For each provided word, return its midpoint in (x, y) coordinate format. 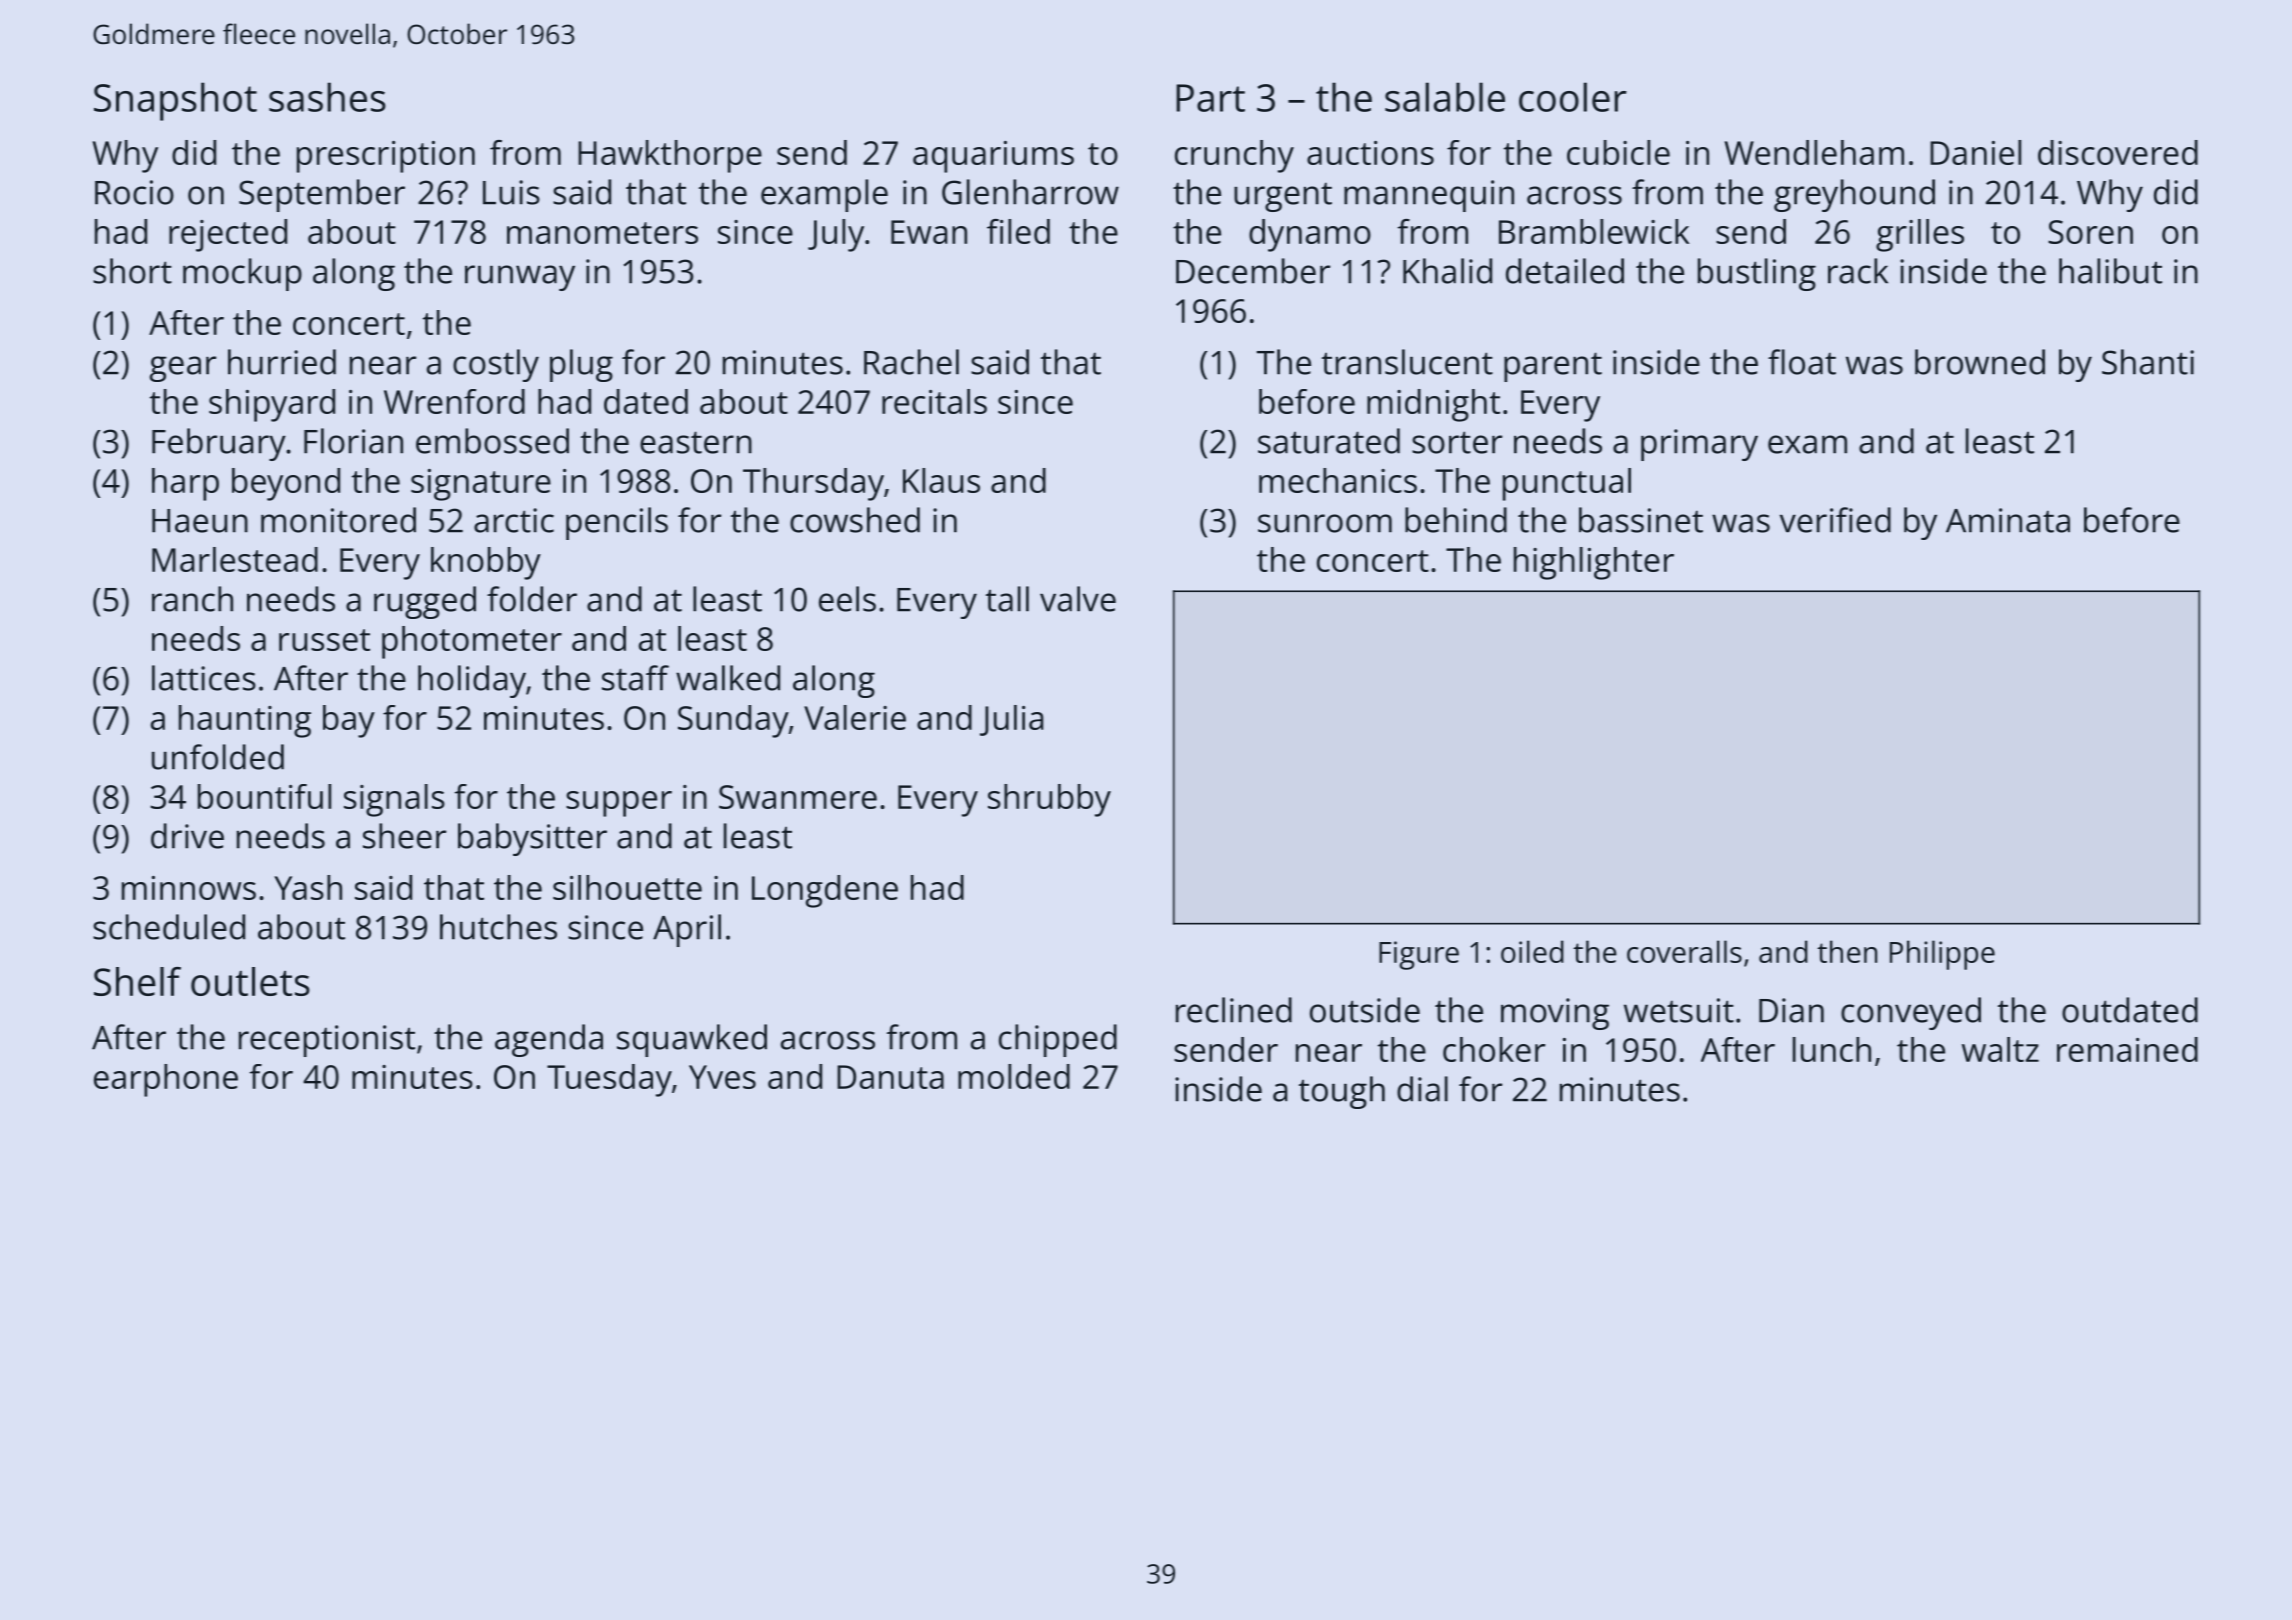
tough (1342, 1092)
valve (1078, 599)
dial (1422, 1089)
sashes (327, 97)
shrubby (1049, 800)
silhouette (627, 887)
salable (1445, 97)
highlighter (1594, 563)
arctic (514, 520)
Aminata (2008, 520)
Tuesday (609, 1080)
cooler (1573, 97)
